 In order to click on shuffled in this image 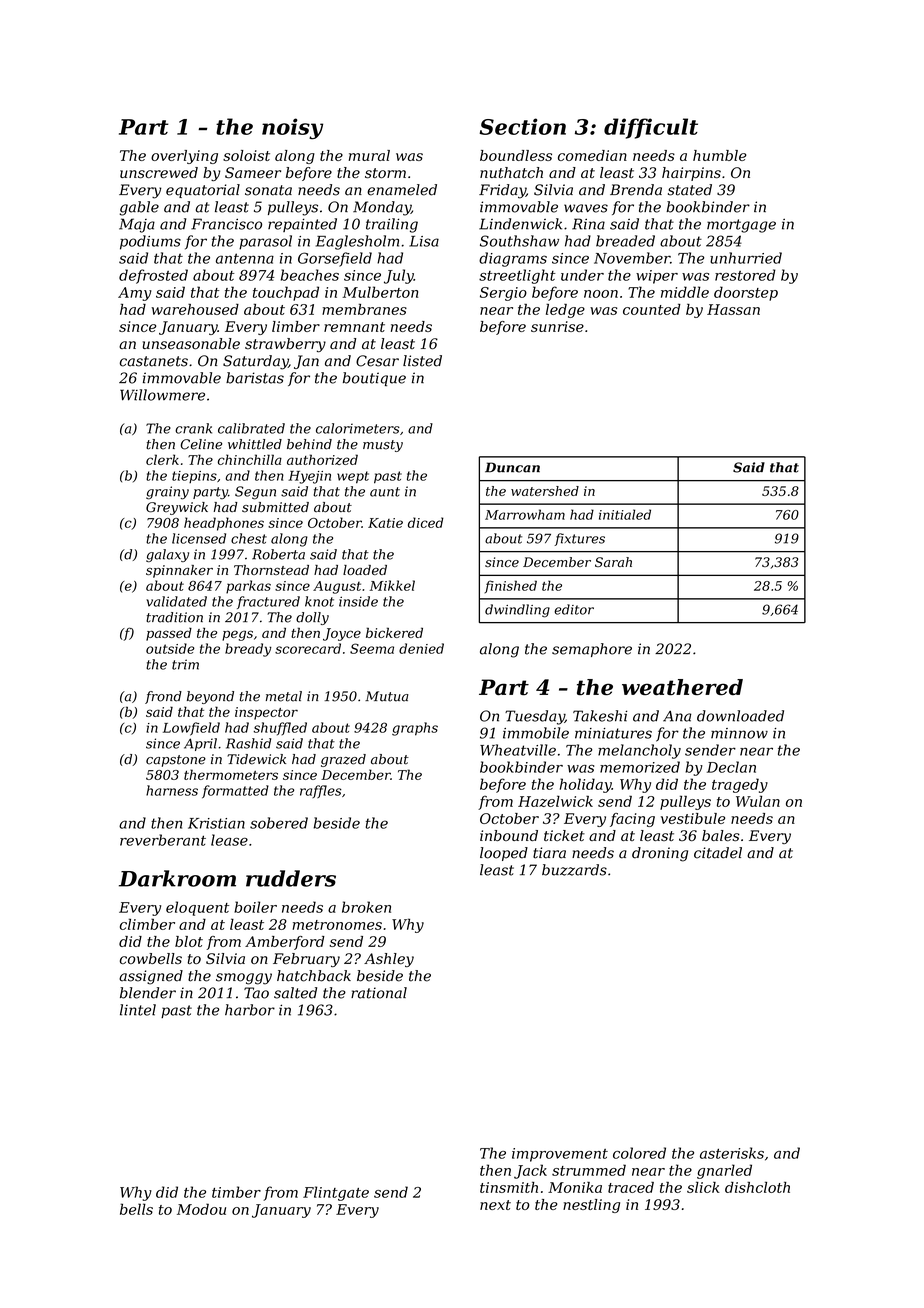, I will do `click(280, 729)`.
